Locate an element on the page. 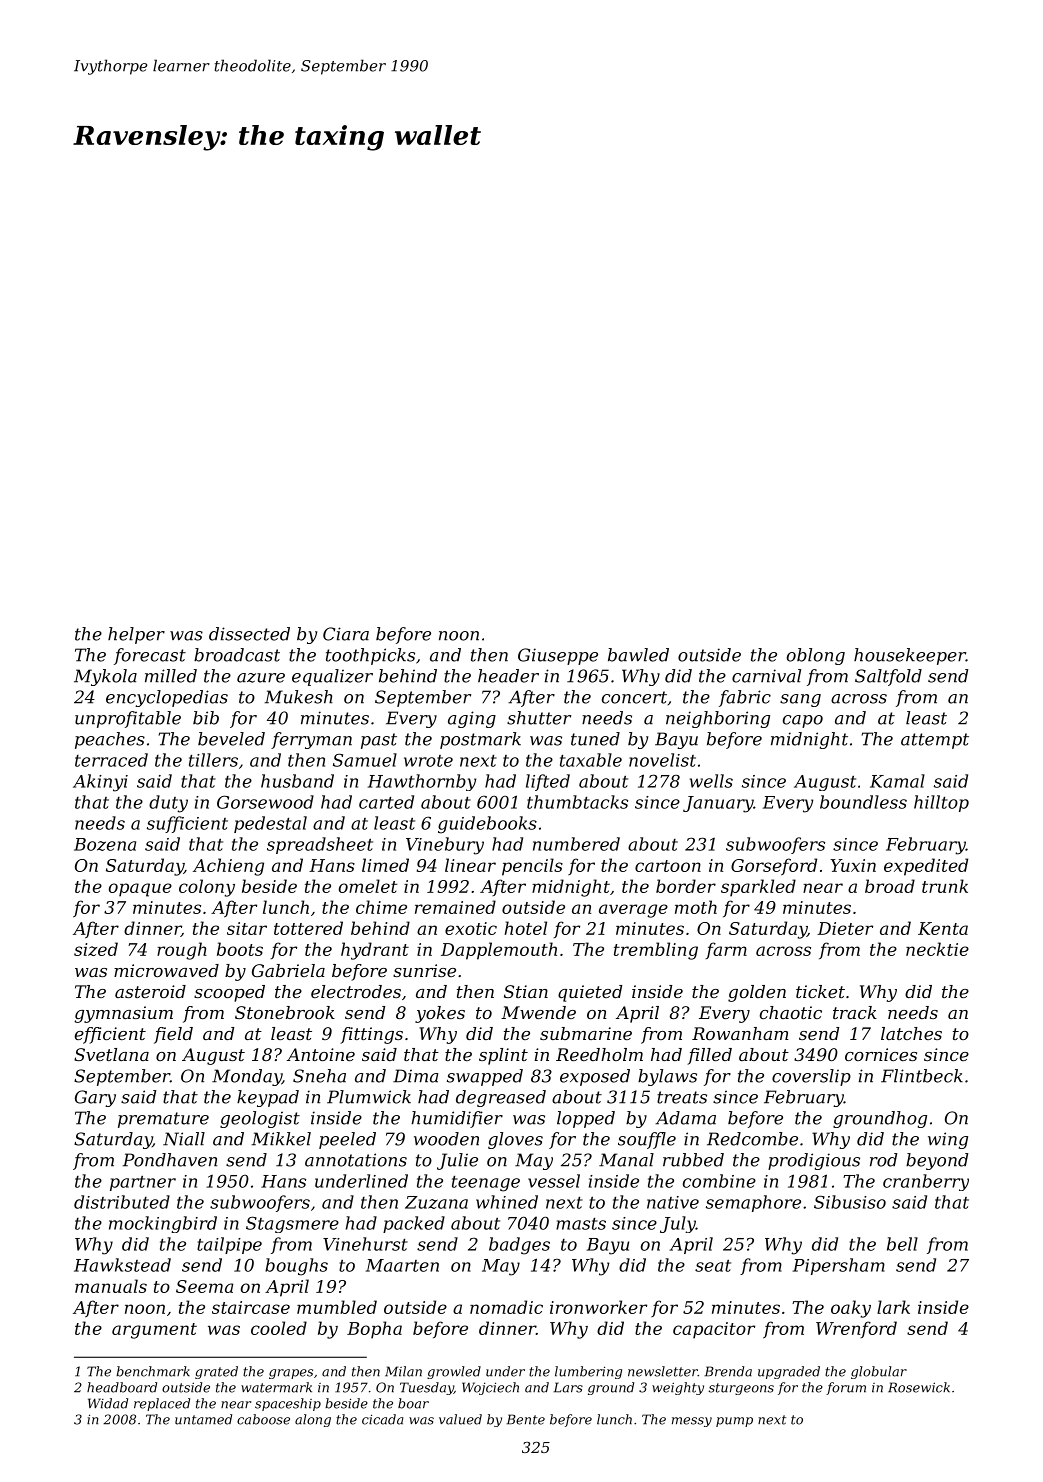 This page has height=1482, width=1043. bell is located at coordinates (902, 1244).
